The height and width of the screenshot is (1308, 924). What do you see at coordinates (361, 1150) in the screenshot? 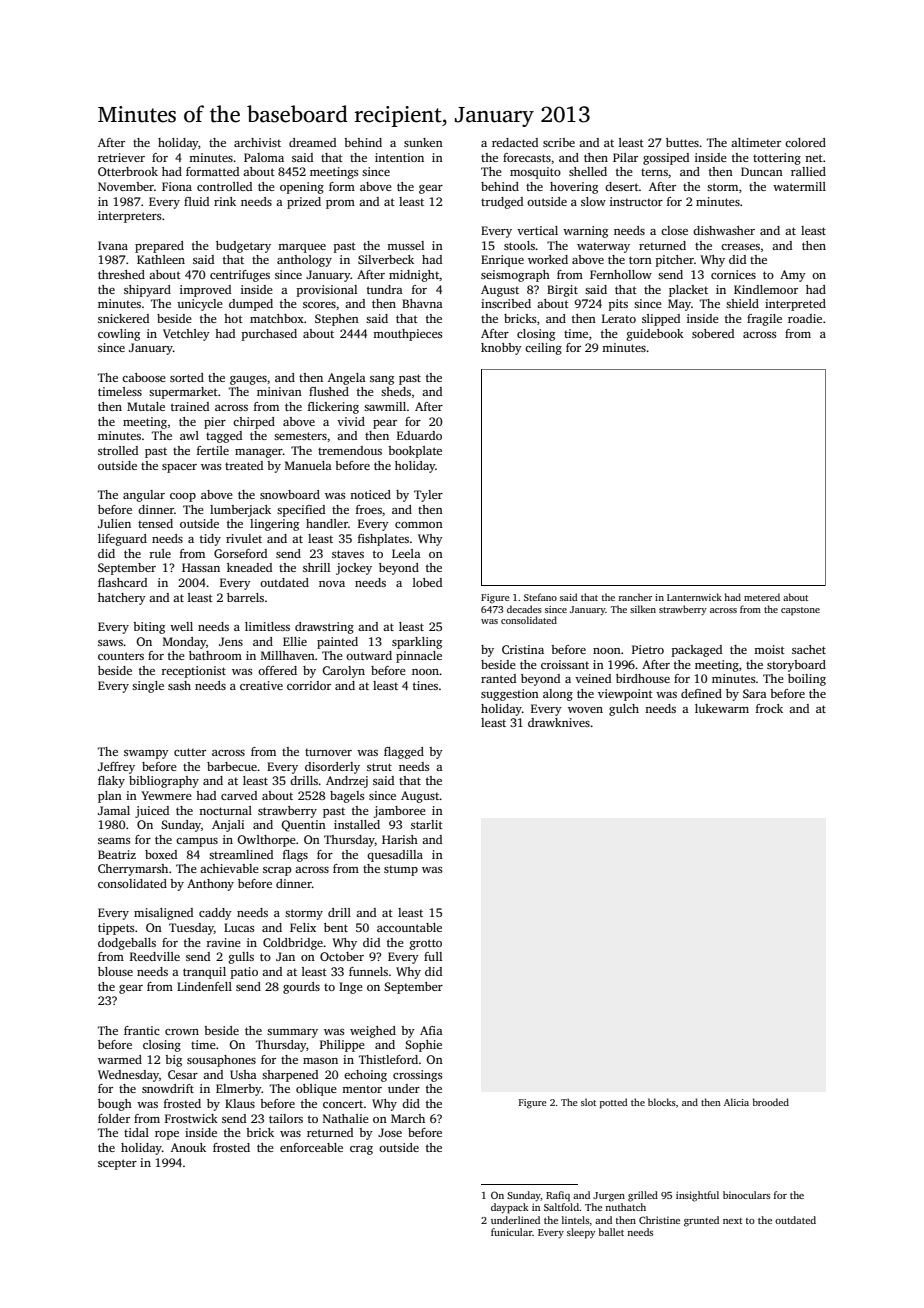
I see `crag` at bounding box center [361, 1150].
